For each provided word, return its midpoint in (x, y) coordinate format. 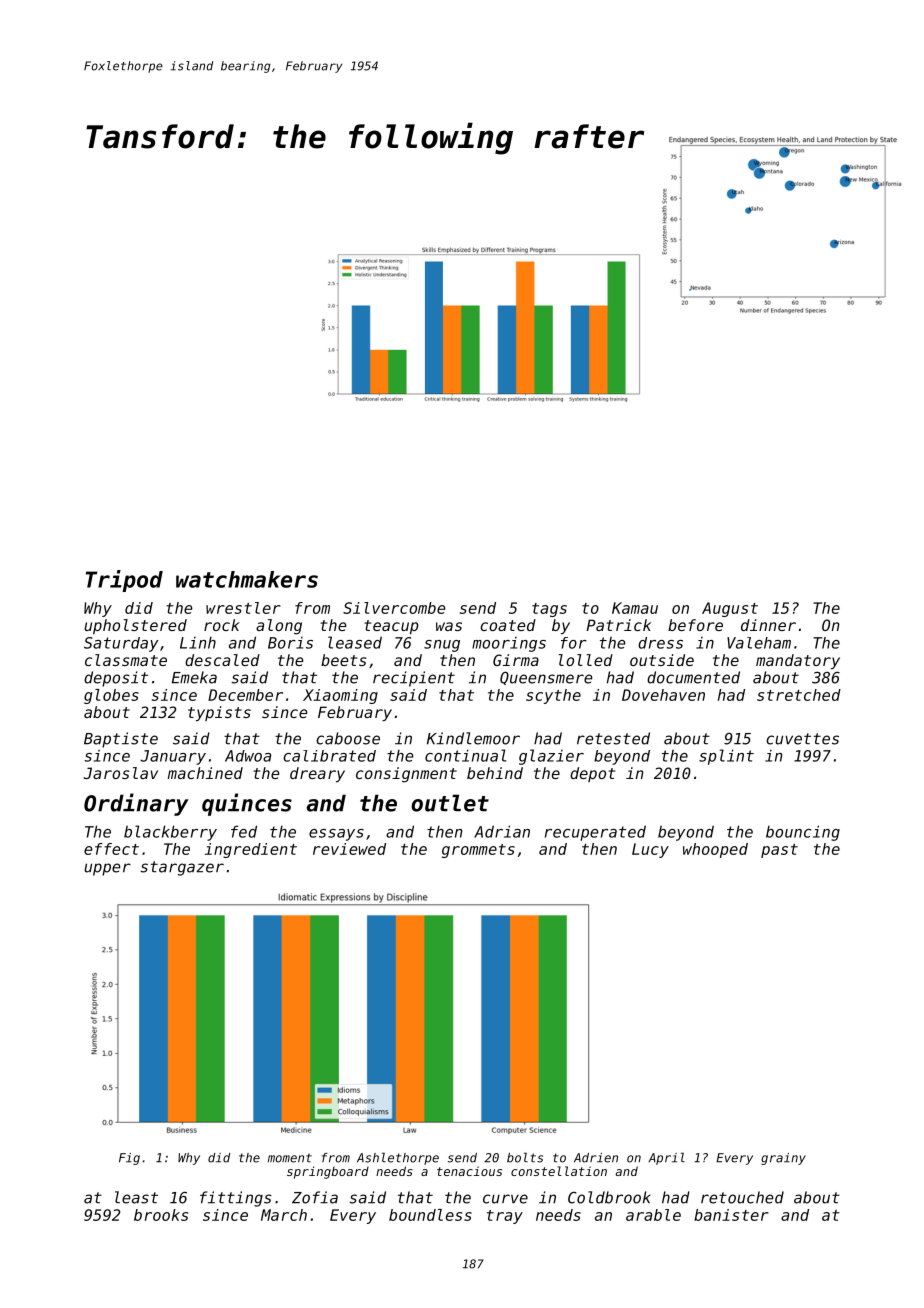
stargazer (182, 868)
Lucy (650, 850)
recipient (414, 679)
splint (726, 757)
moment (290, 1158)
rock (222, 625)
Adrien (596, 1158)
